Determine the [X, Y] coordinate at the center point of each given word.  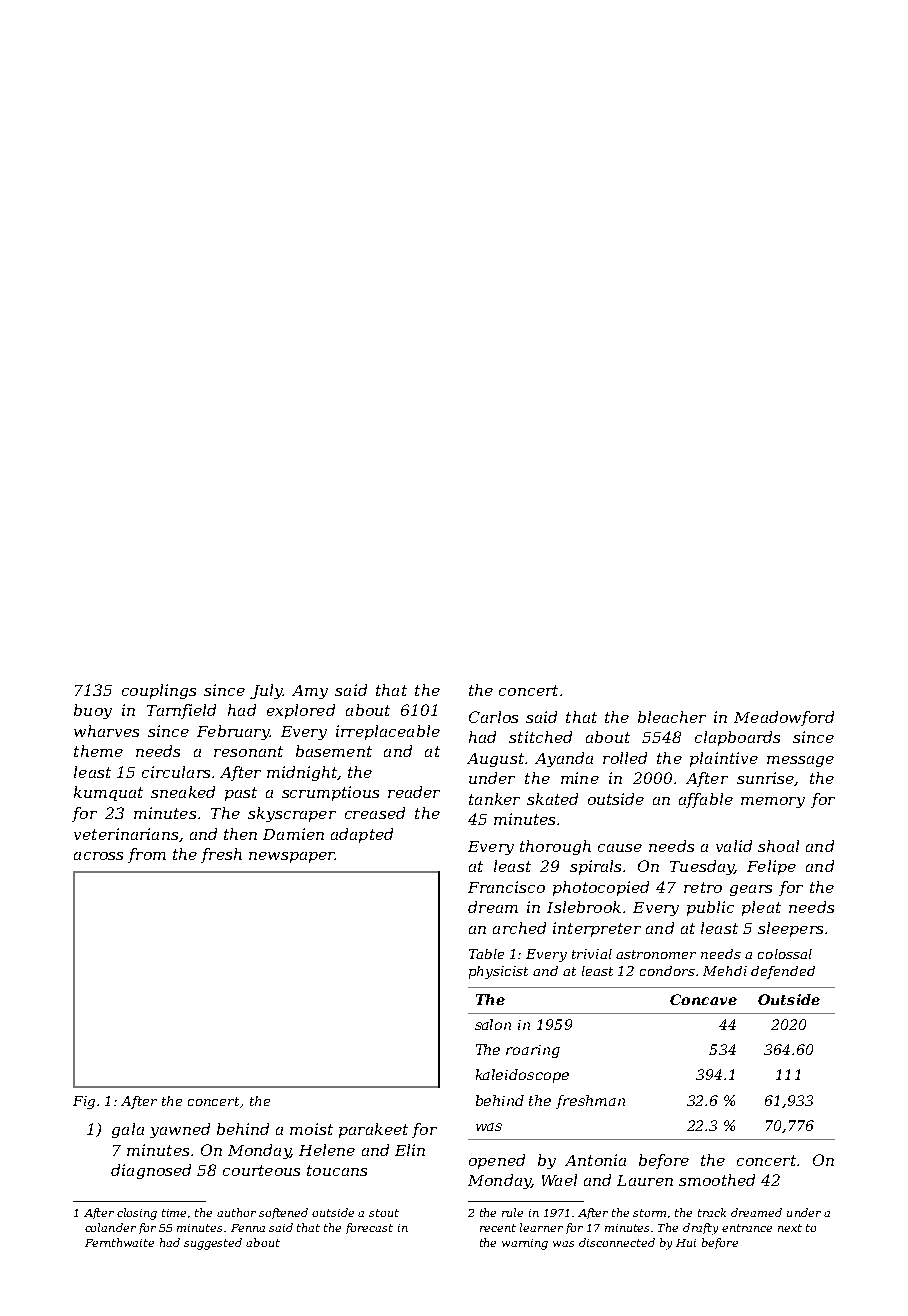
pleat [761, 908]
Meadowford [784, 718]
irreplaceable [388, 732]
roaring [533, 1051]
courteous [261, 1170]
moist [311, 1129]
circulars [176, 772]
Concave [703, 999]
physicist [498, 972]
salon [493, 1024]
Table [486, 954]
